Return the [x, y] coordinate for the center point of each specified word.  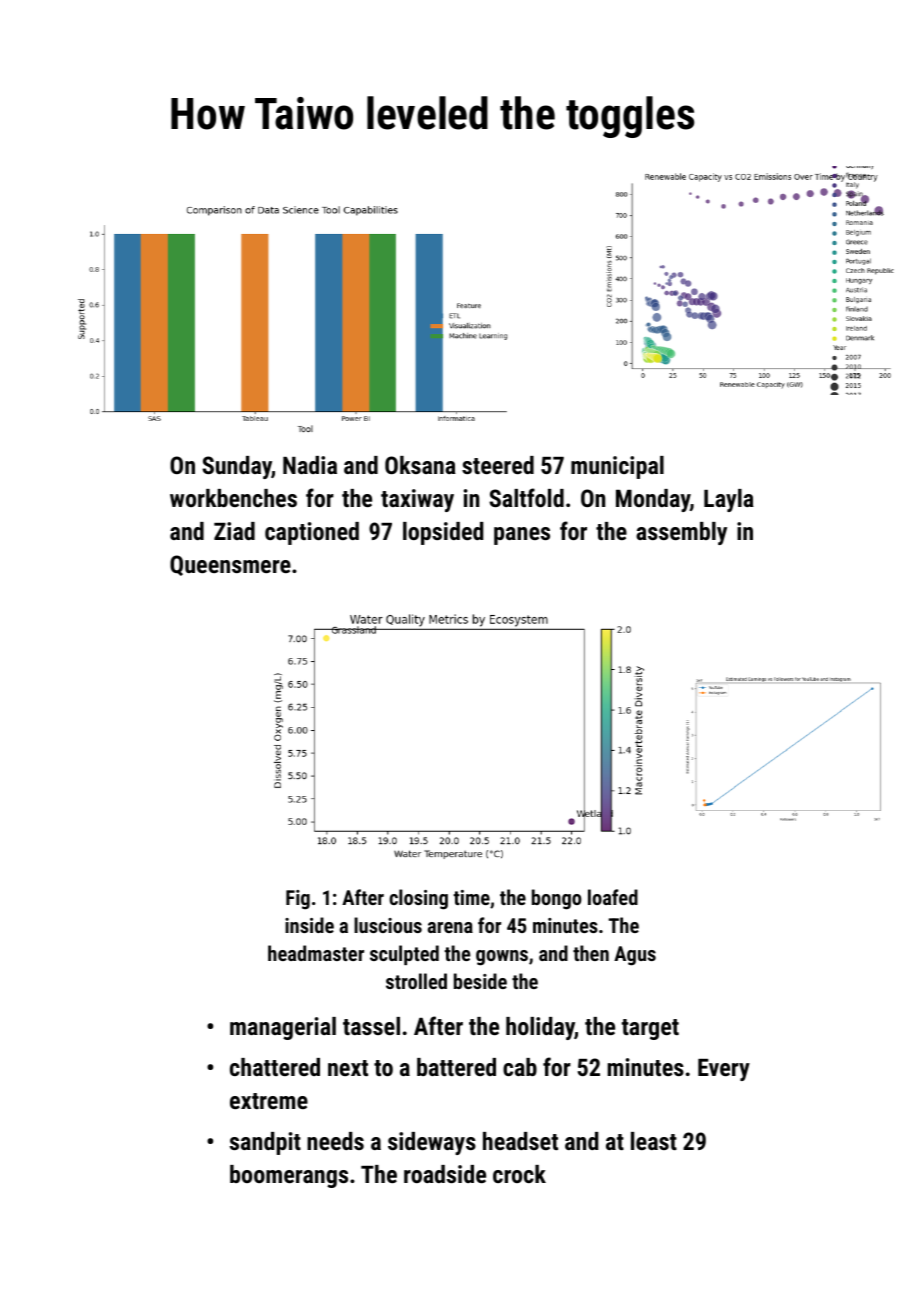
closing [418, 899]
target [650, 1029]
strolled [416, 981]
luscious [388, 925]
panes [522, 536]
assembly [681, 533]
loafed [613, 897]
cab [520, 1067]
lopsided [443, 533]
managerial [283, 1028]
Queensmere [230, 565]
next [348, 1068]
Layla [729, 500]
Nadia [310, 465]
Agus [635, 956]
